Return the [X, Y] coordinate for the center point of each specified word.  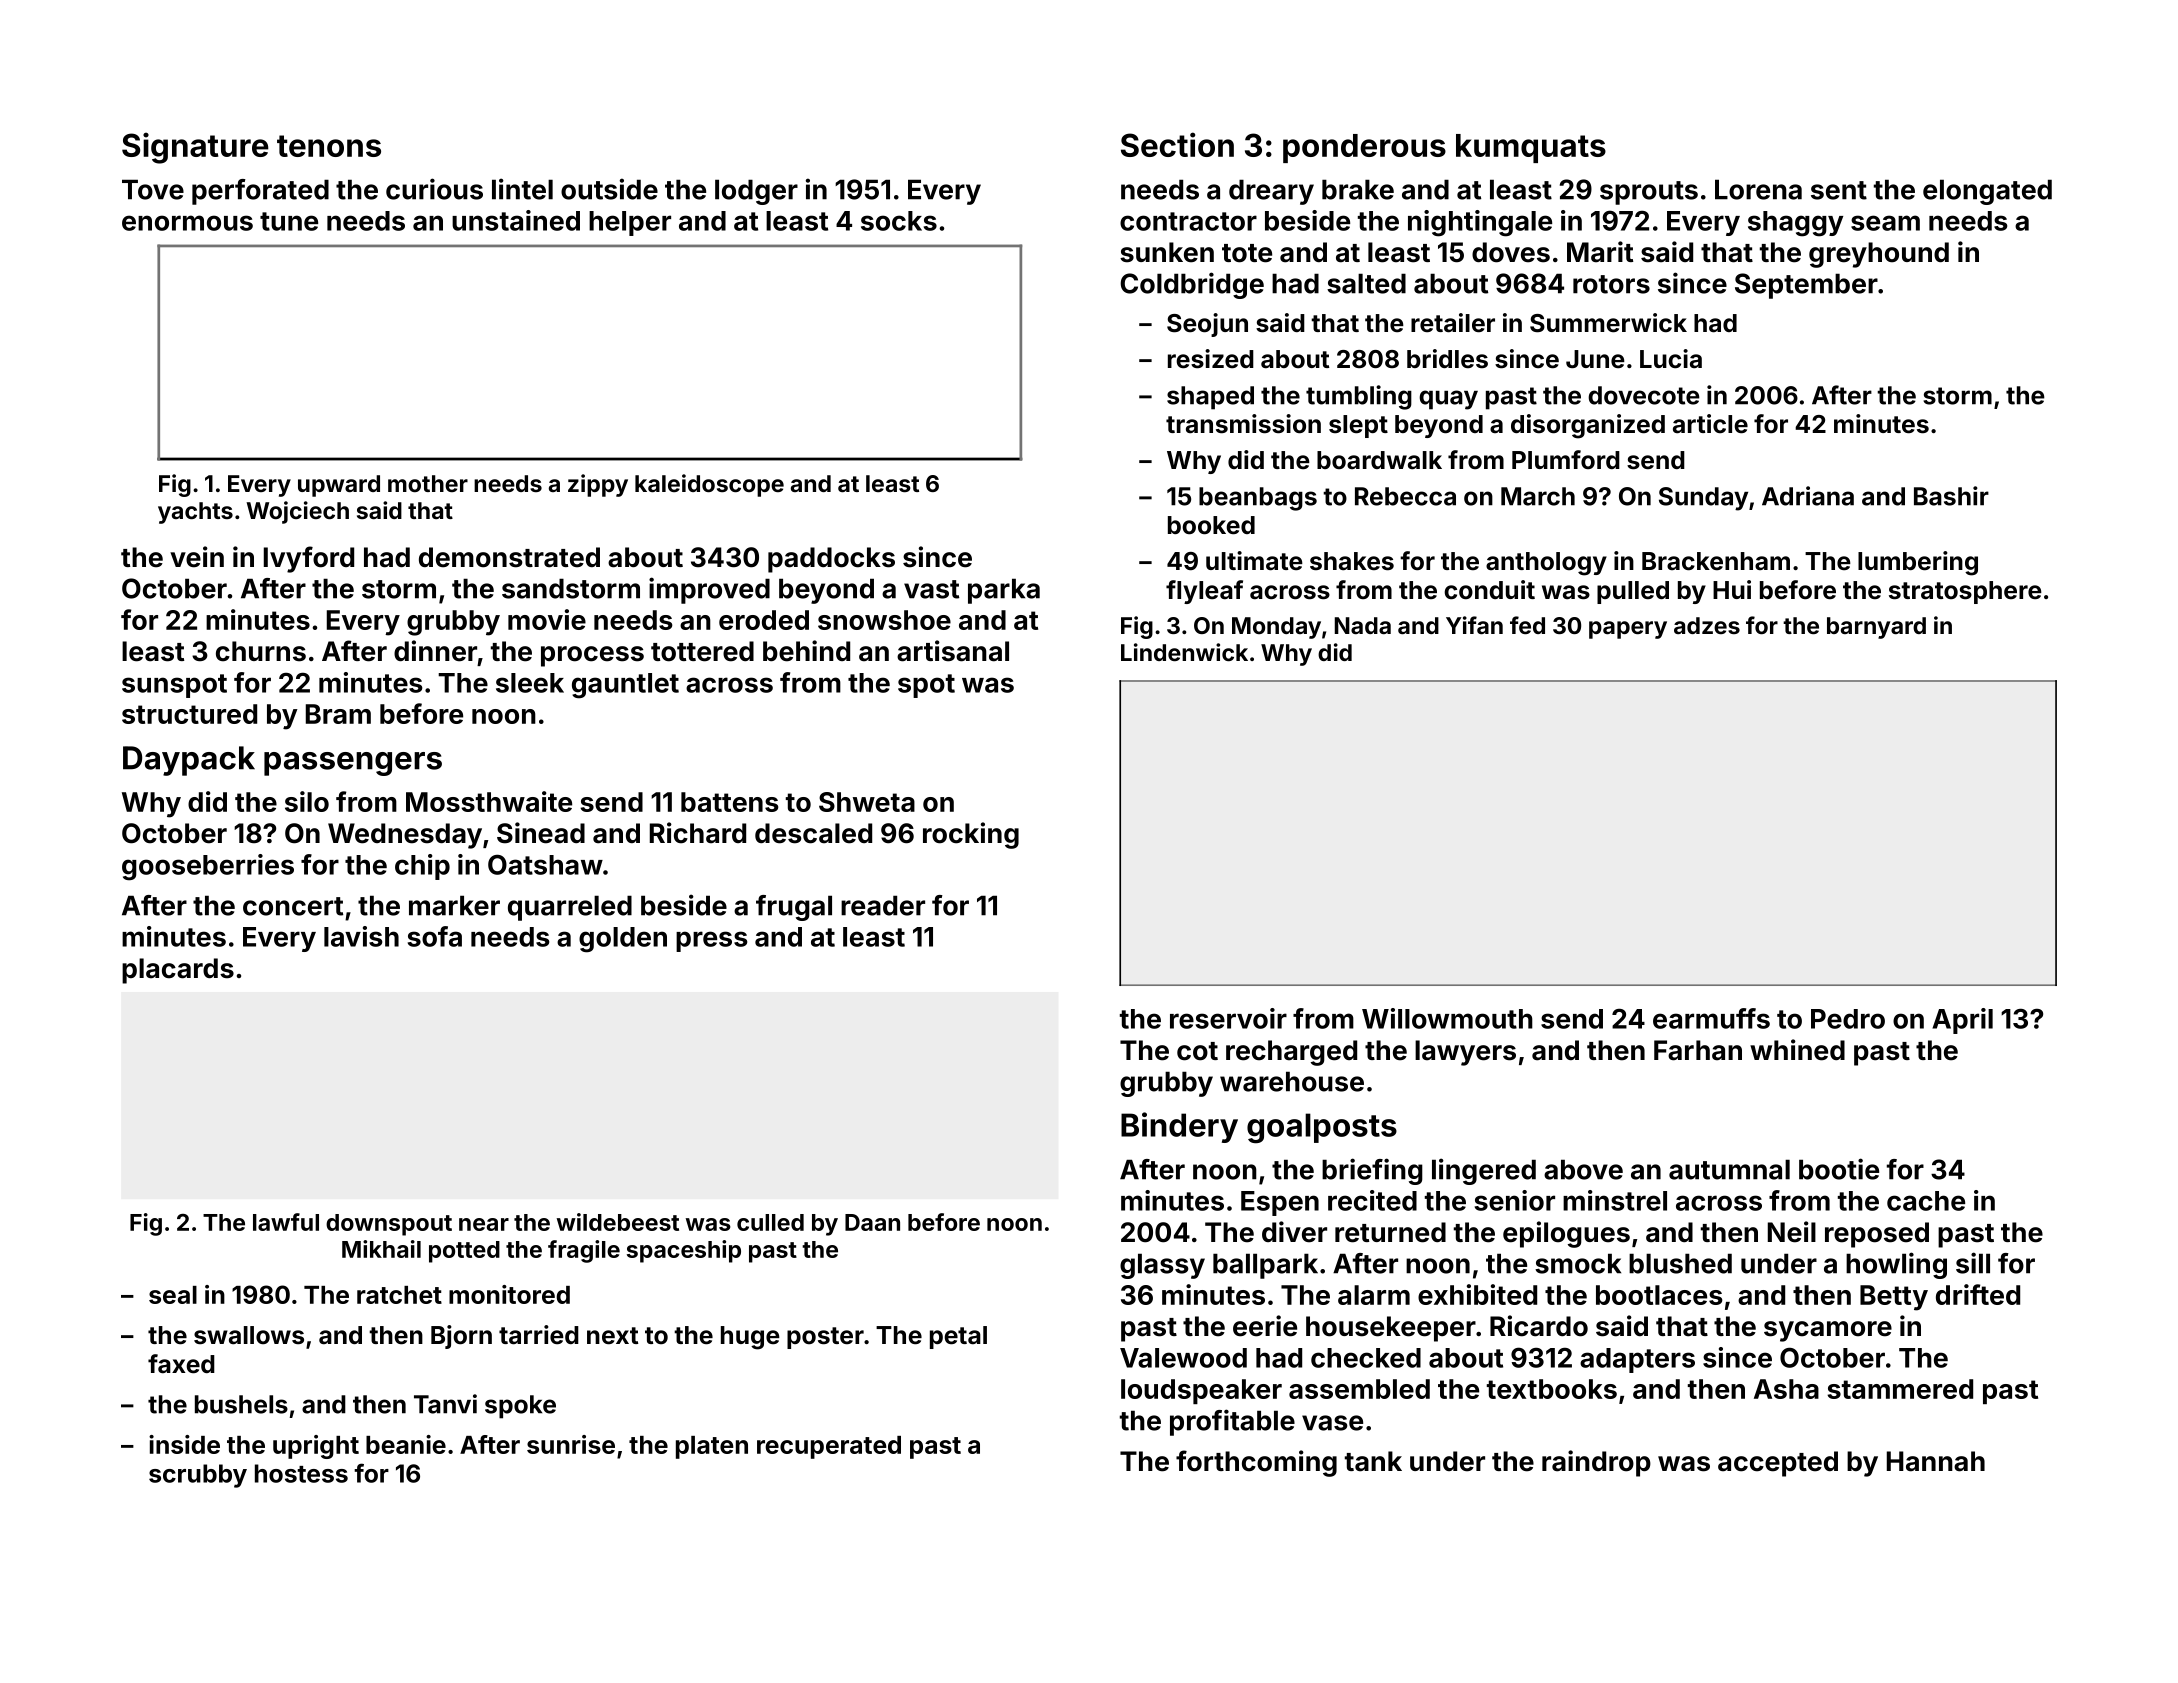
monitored [509, 1294]
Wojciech [297, 512]
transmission [1243, 424]
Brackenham [1716, 561]
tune [289, 221]
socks [899, 221]
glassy [1162, 1266]
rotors [1611, 284]
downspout [389, 1225]
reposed [1877, 1235]
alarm [1374, 1295]
